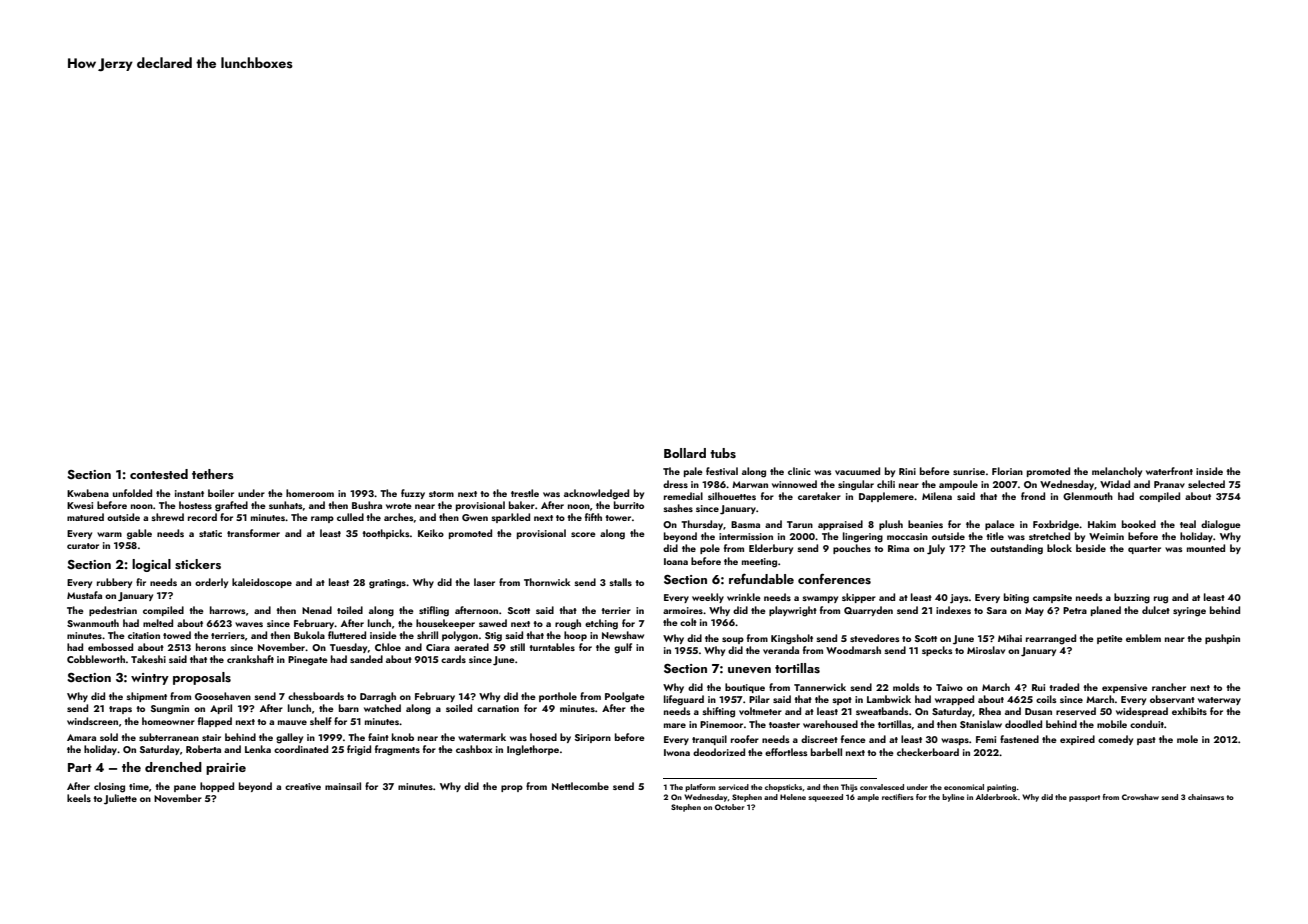 The height and width of the page is (924, 1308). What do you see at coordinates (800, 524) in the page?
I see `Tarun` at bounding box center [800, 524].
